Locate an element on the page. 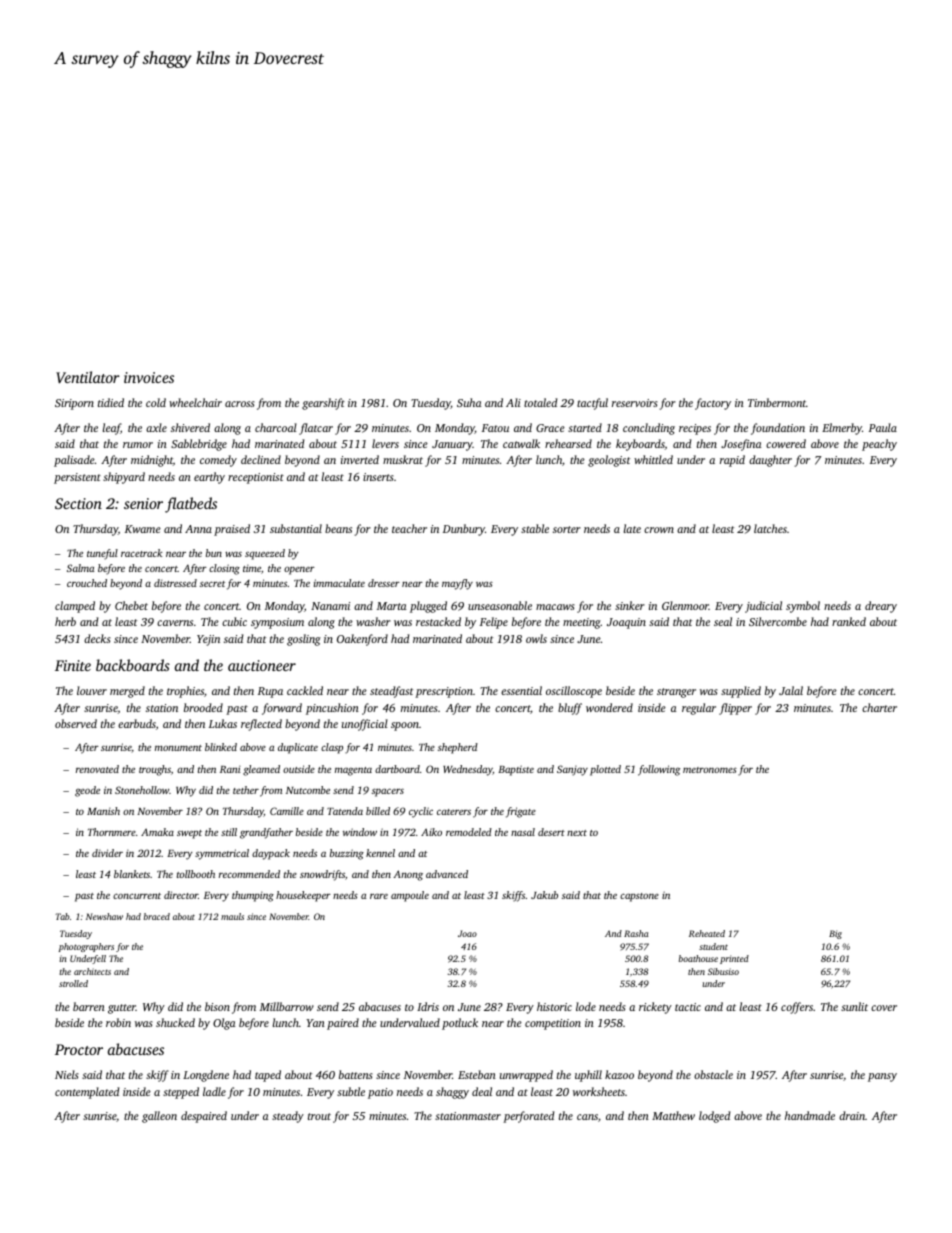  shucked is located at coordinates (175, 1022).
